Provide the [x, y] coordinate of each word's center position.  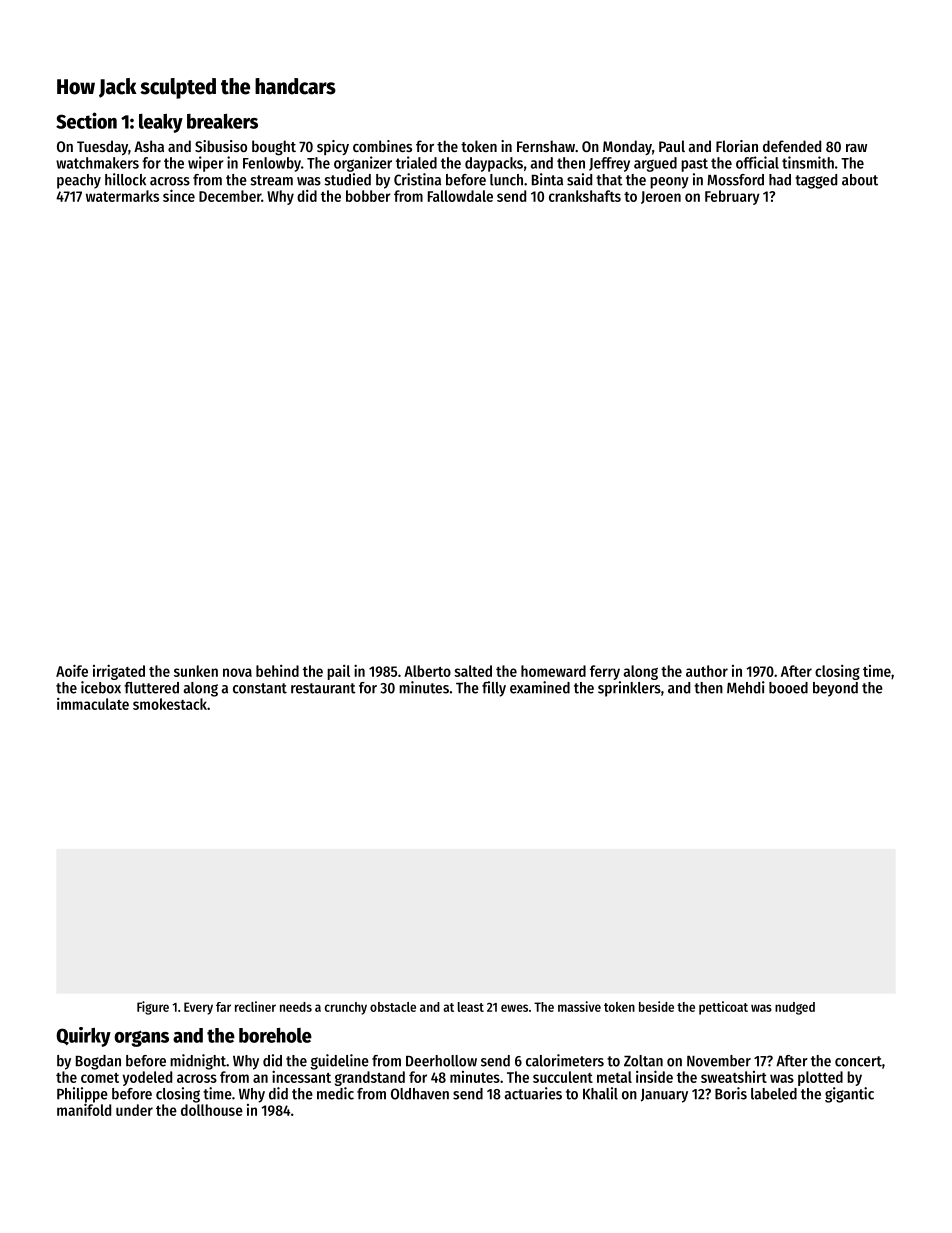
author [707, 671]
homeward [553, 671]
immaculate [93, 704]
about [860, 180]
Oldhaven [420, 1094]
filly [494, 689]
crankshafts [585, 196]
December [230, 196]
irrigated [119, 672]
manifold [84, 1109]
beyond [835, 689]
